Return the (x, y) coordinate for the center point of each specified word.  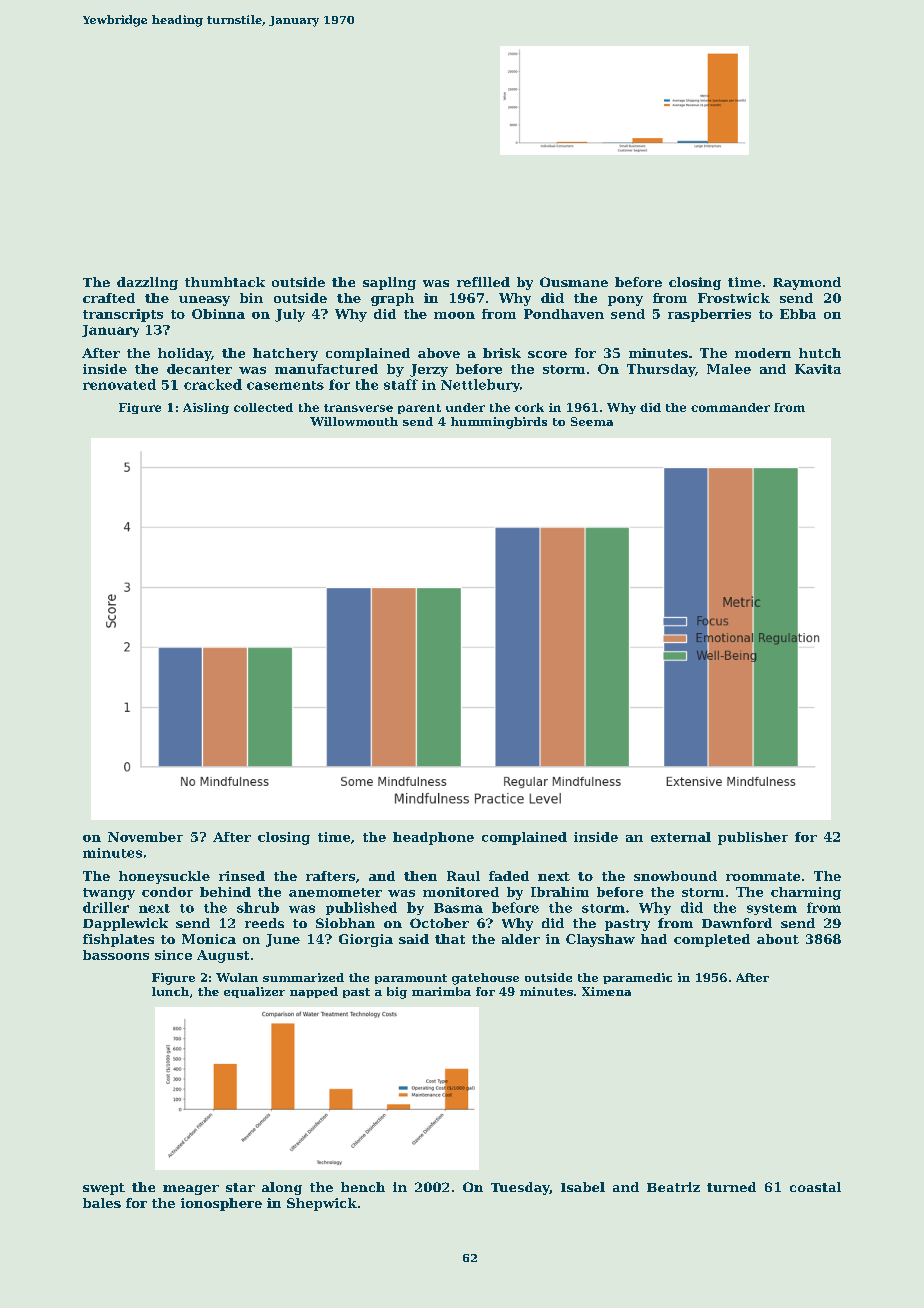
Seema (592, 421)
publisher (753, 838)
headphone (433, 838)
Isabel (583, 1187)
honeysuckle (164, 877)
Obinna (218, 314)
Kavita (818, 369)
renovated (119, 384)
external (681, 837)
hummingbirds (499, 423)
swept (104, 1189)
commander (730, 407)
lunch (170, 991)
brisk (502, 353)
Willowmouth (354, 421)
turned (731, 1187)
